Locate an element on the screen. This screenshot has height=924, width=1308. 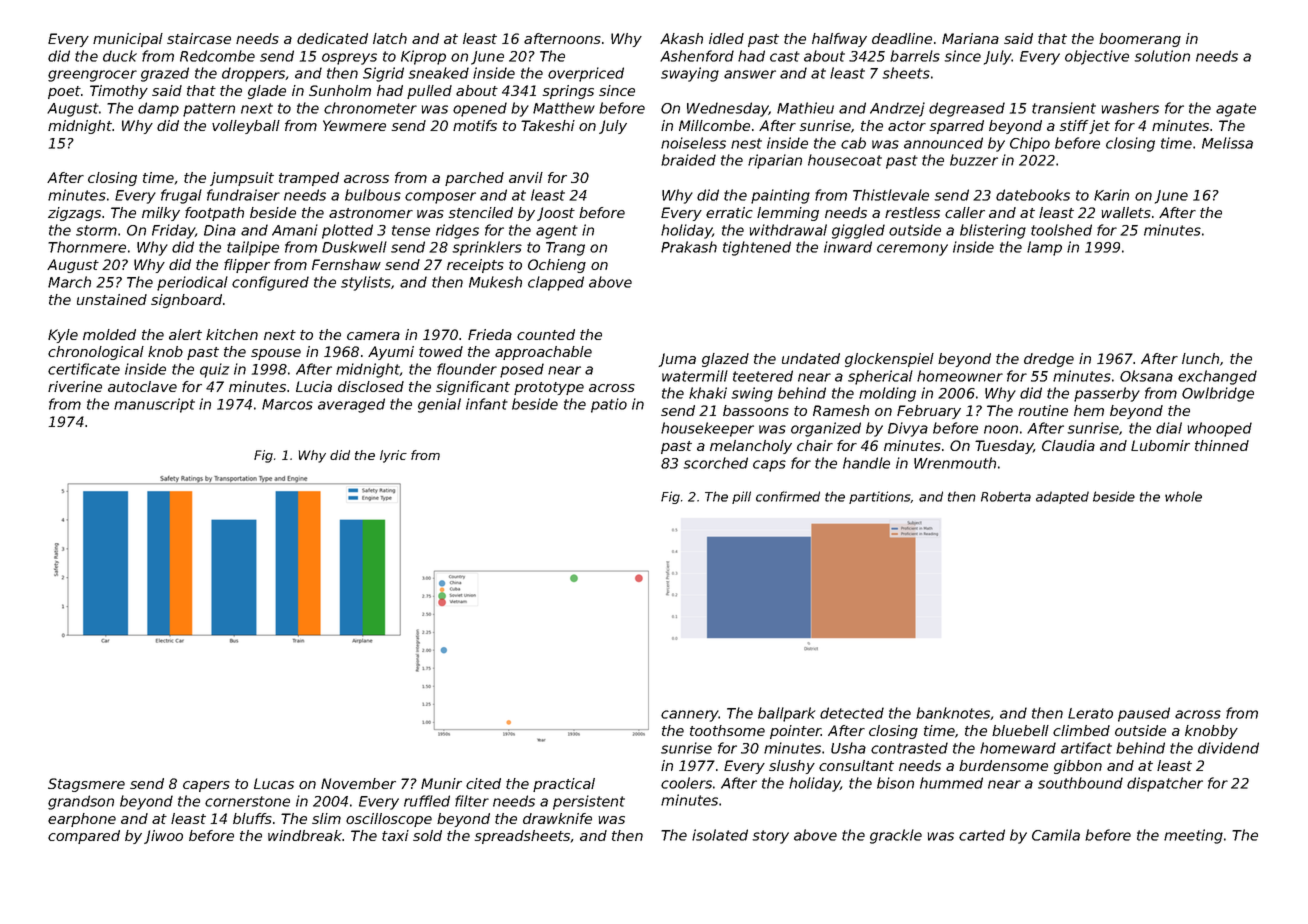
storm is located at coordinates (96, 230).
